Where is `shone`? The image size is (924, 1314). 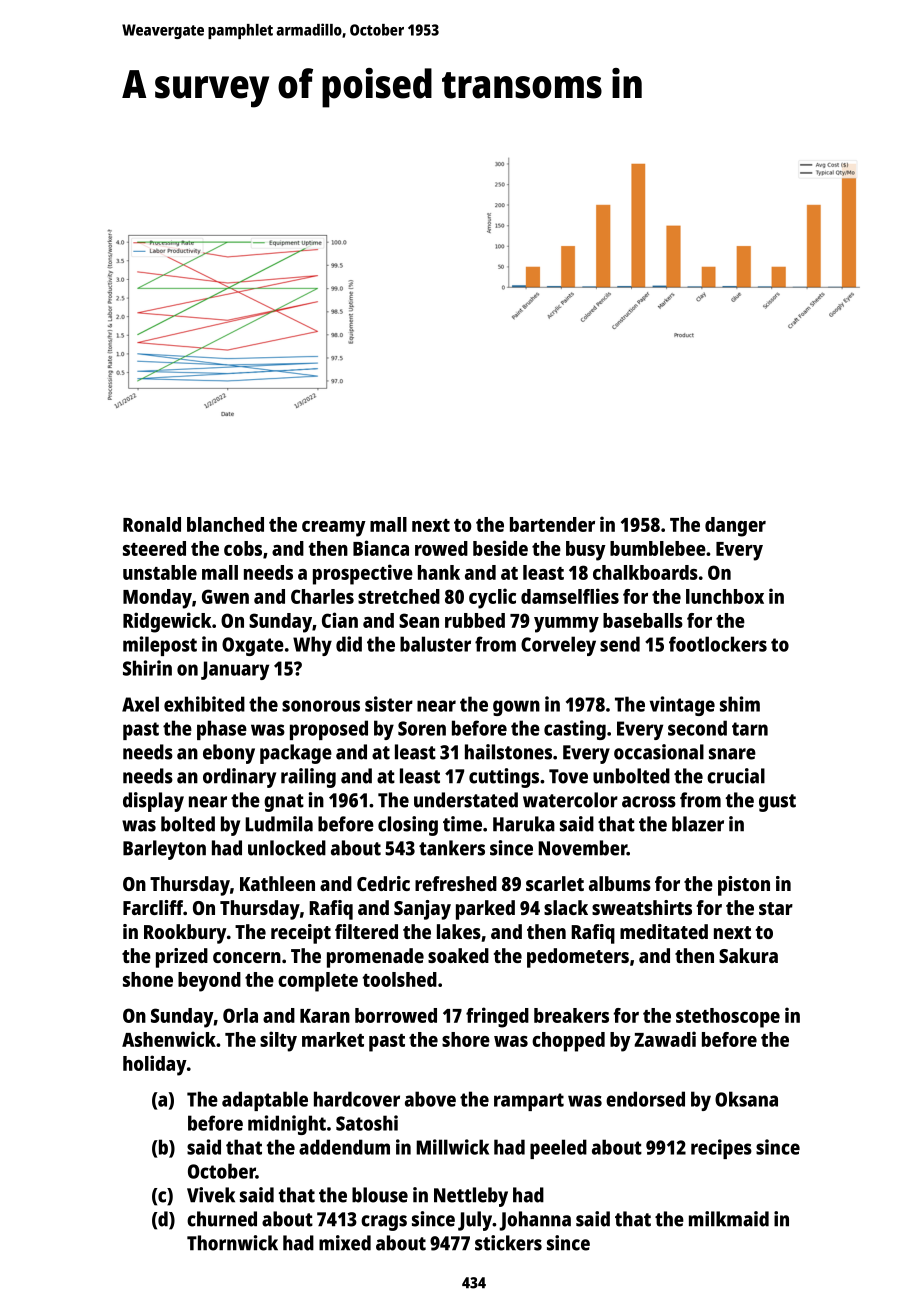
shone is located at coordinates (148, 979).
